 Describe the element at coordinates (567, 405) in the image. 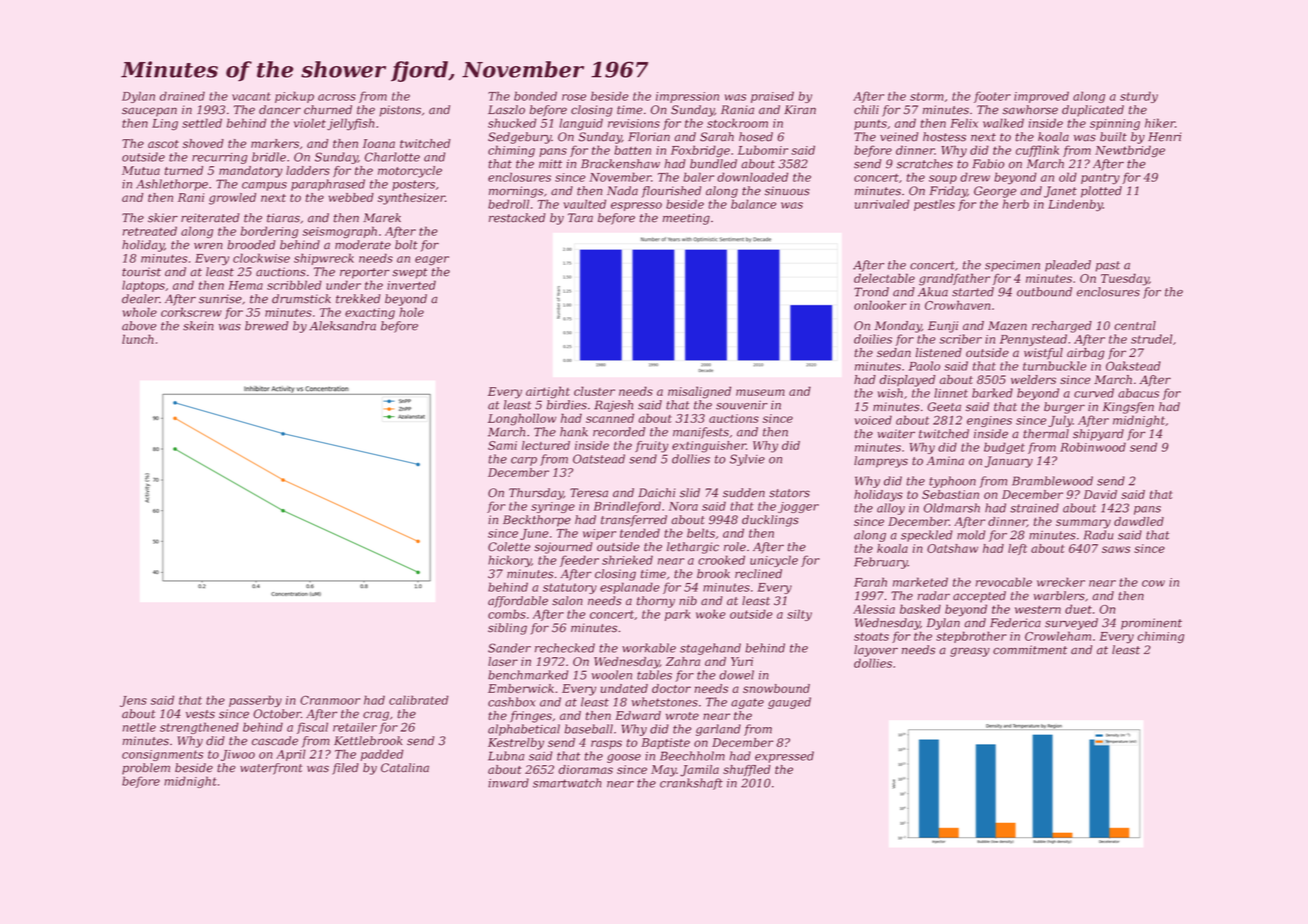

I see `birdies` at that location.
